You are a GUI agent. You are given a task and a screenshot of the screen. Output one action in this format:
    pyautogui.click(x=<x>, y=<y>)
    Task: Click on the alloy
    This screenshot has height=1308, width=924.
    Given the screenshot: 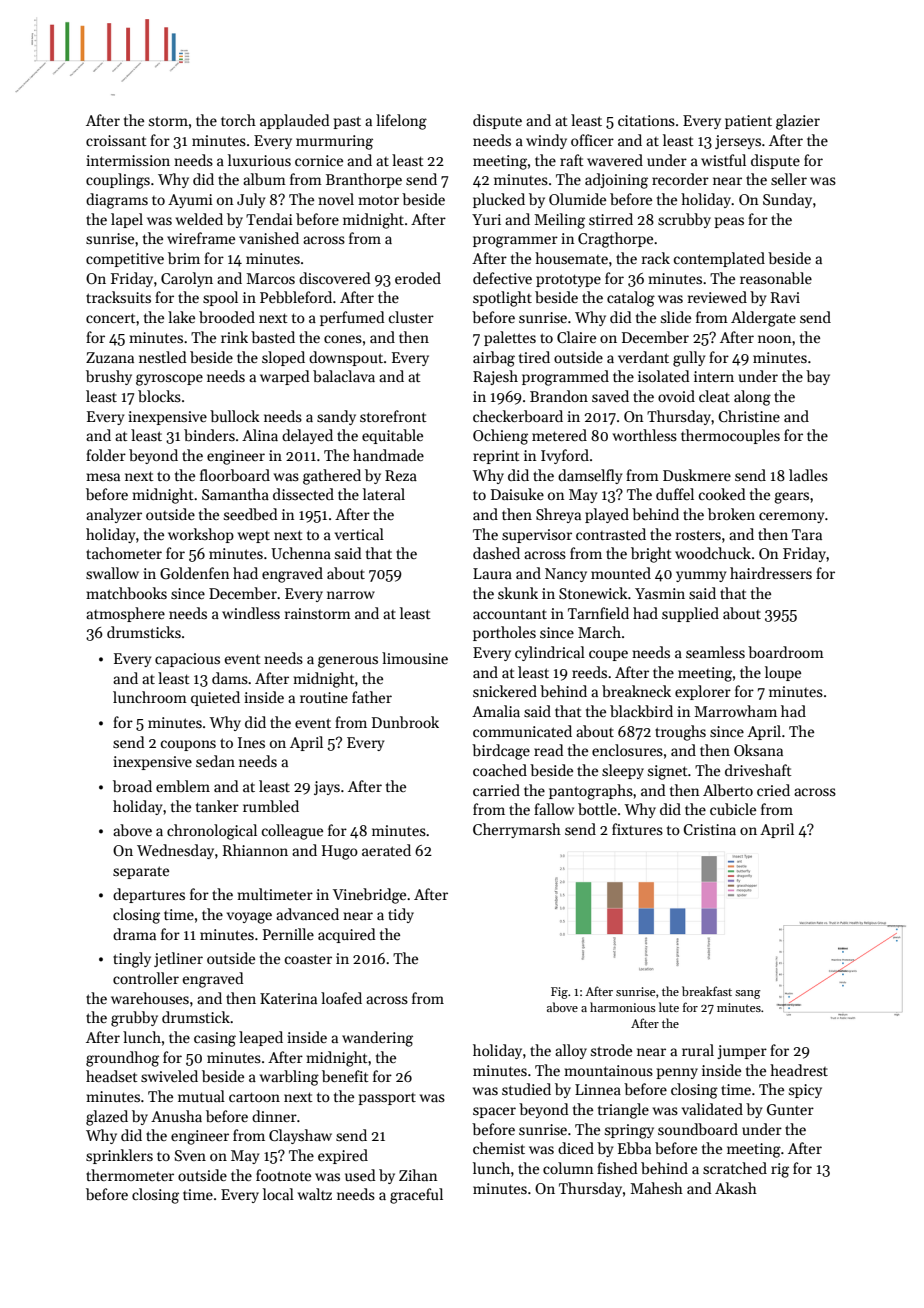 What is the action you would take?
    pyautogui.click(x=571, y=1051)
